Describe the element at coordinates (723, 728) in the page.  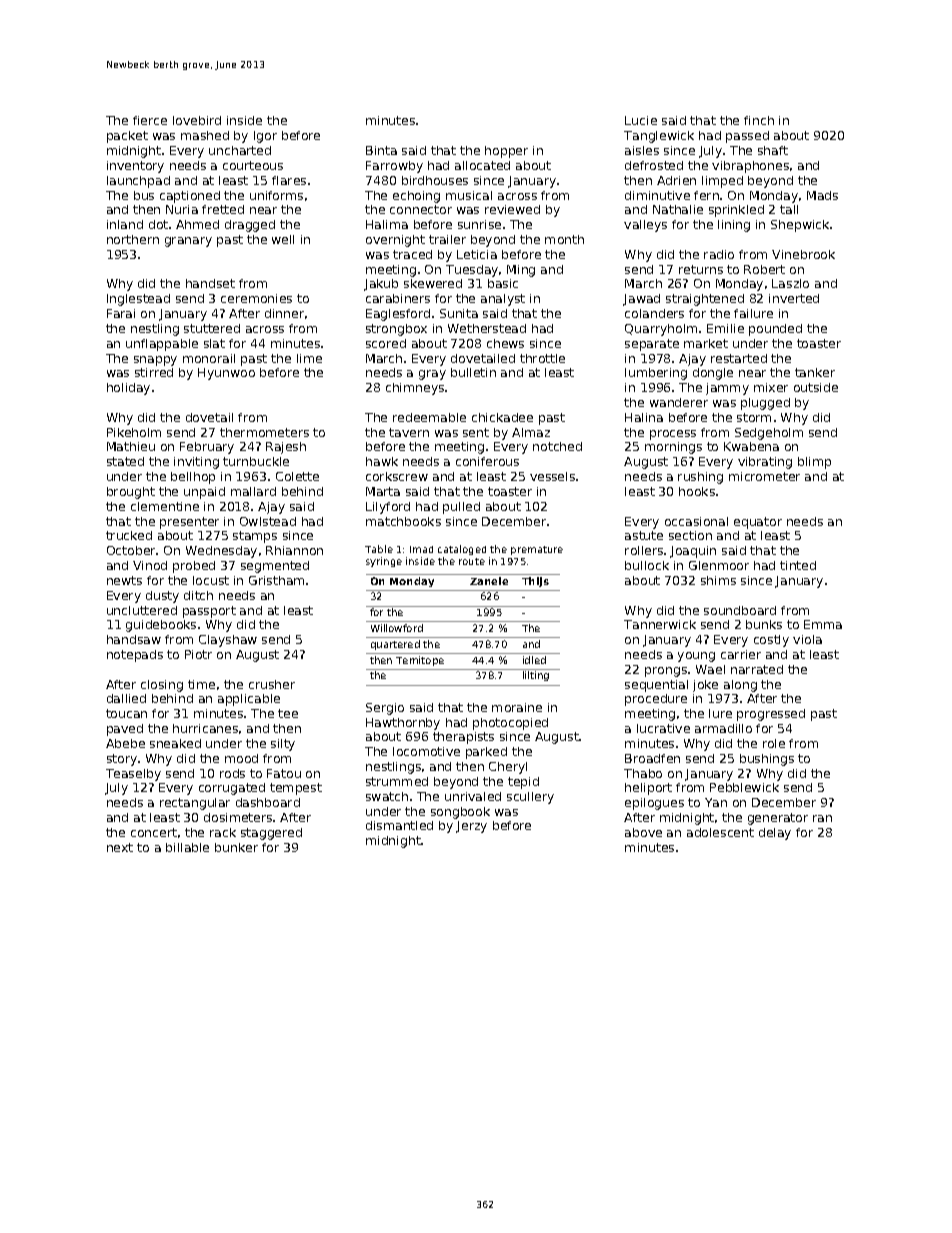
I see `armadillo` at that location.
